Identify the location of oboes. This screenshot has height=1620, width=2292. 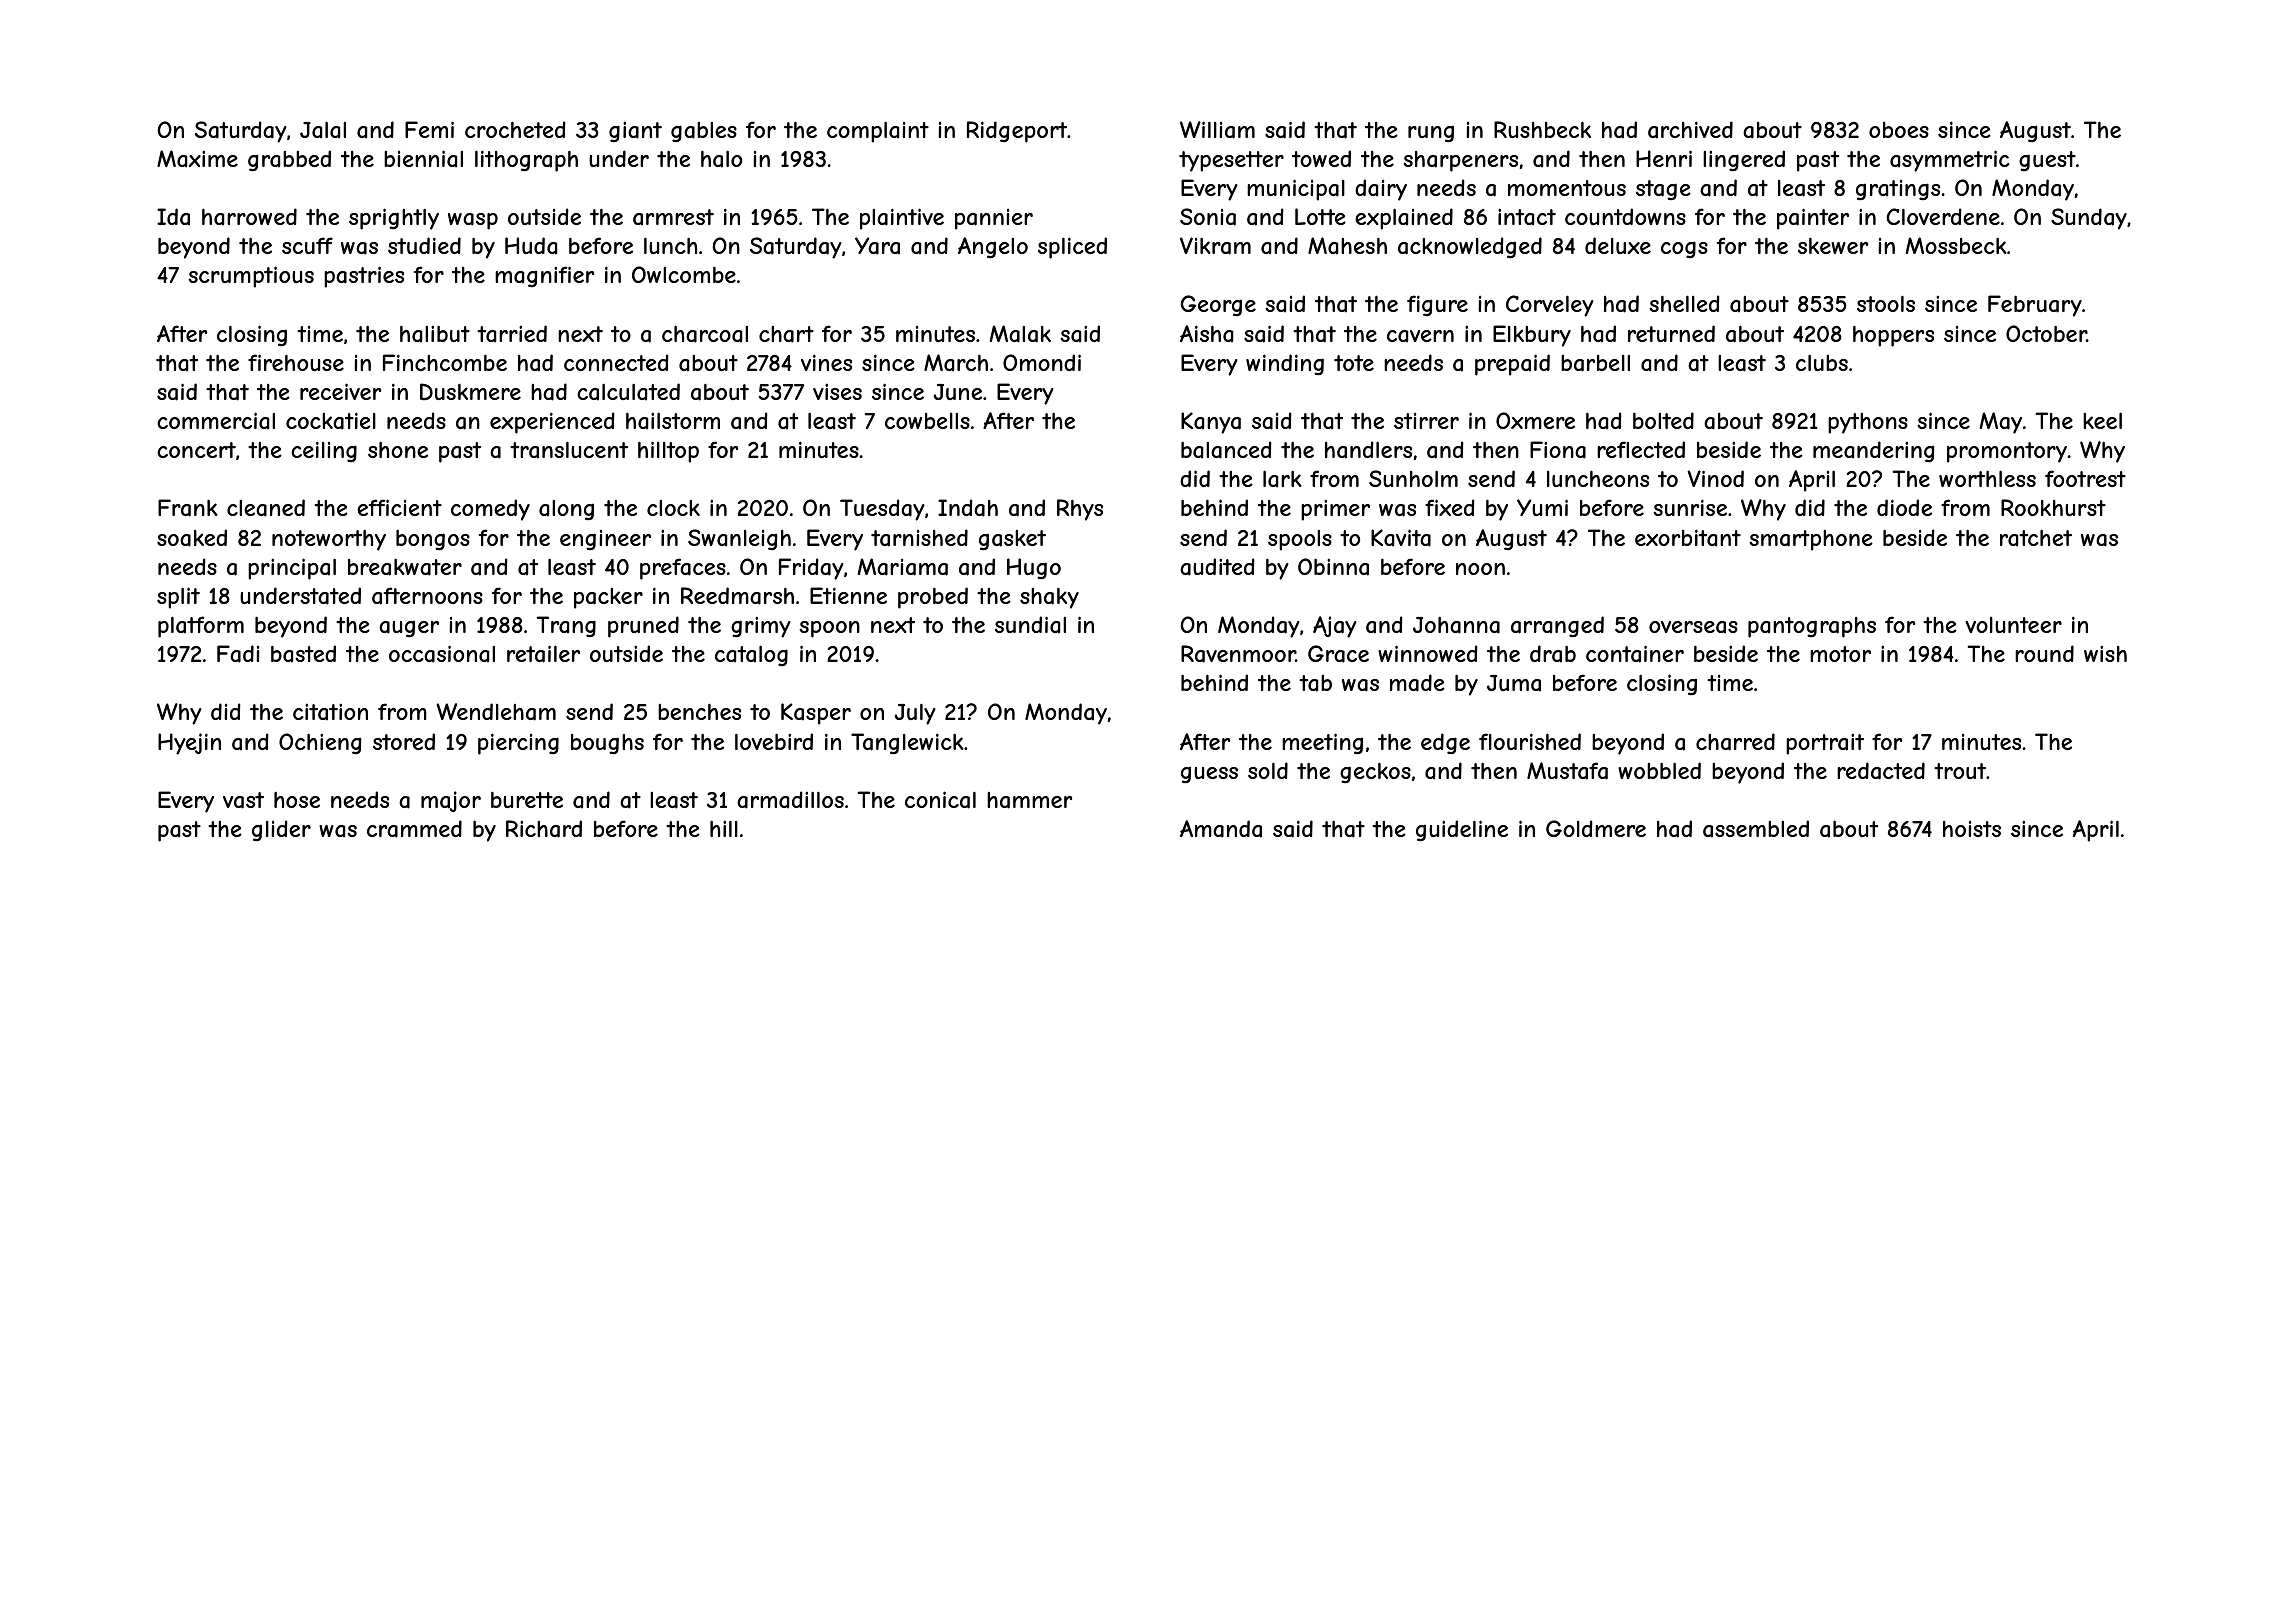
(1899, 130).
